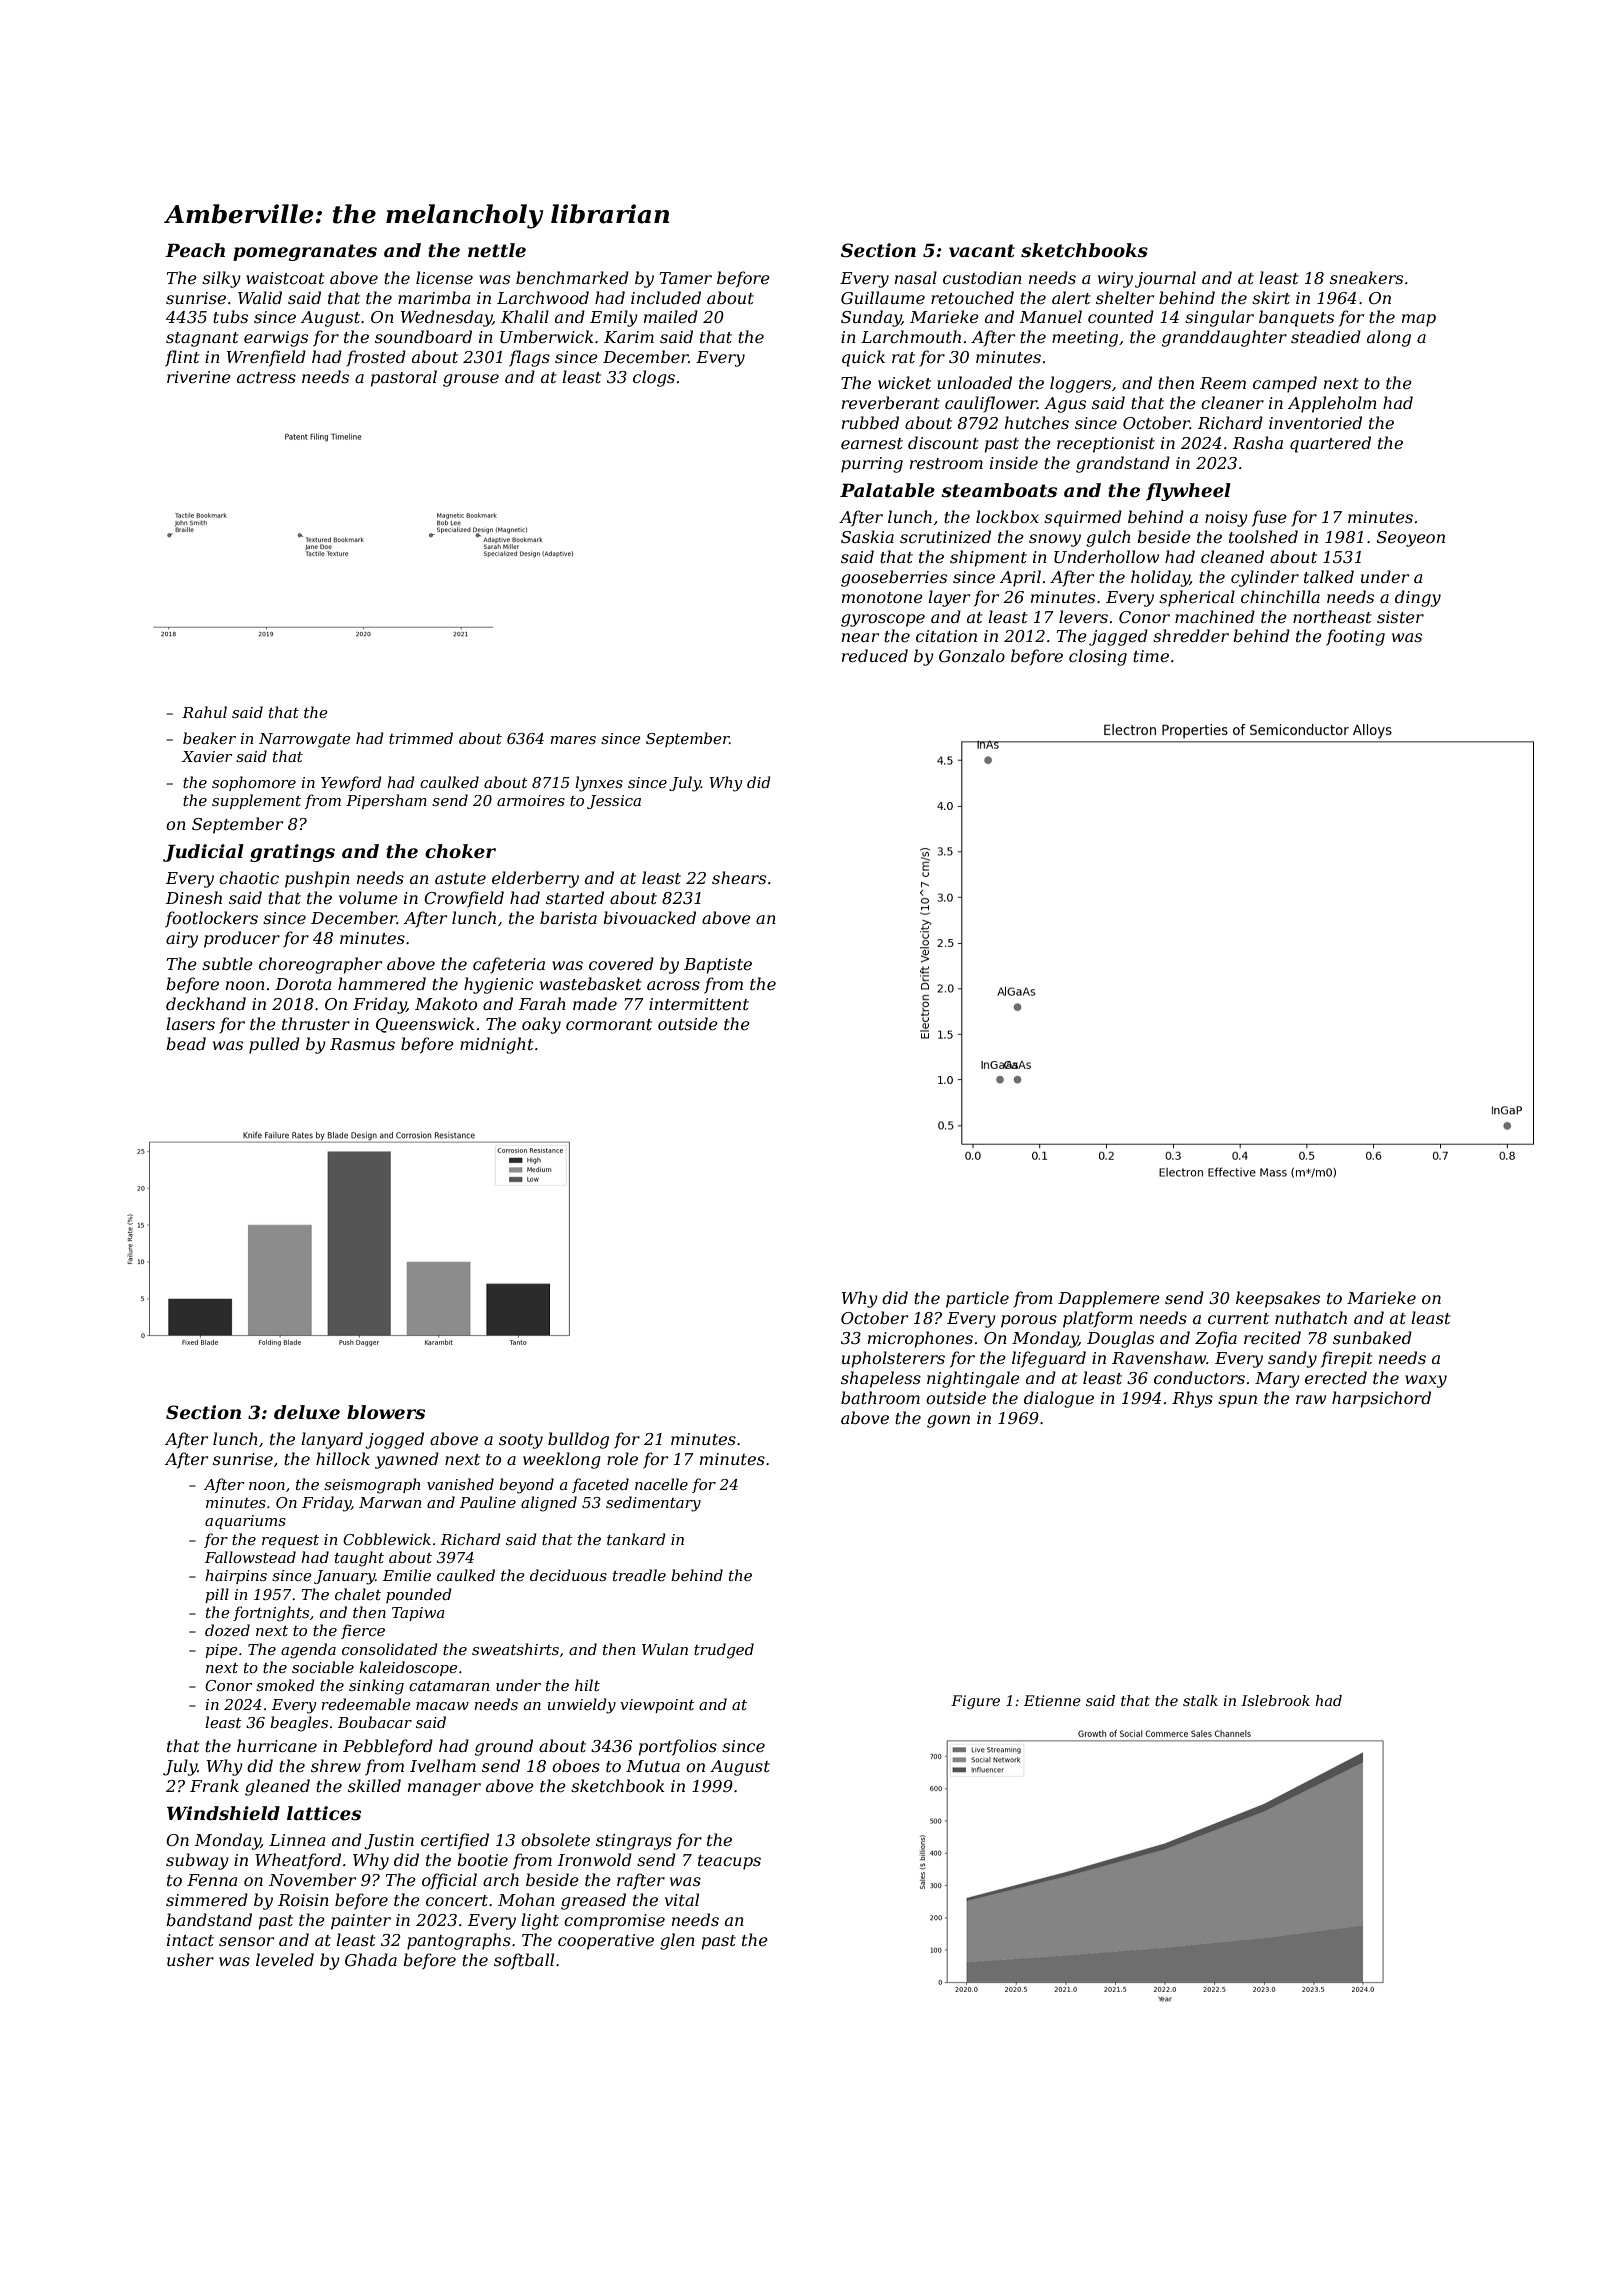 Image resolution: width=1620 pixels, height=2292 pixels. I want to click on lanyard, so click(332, 1440).
